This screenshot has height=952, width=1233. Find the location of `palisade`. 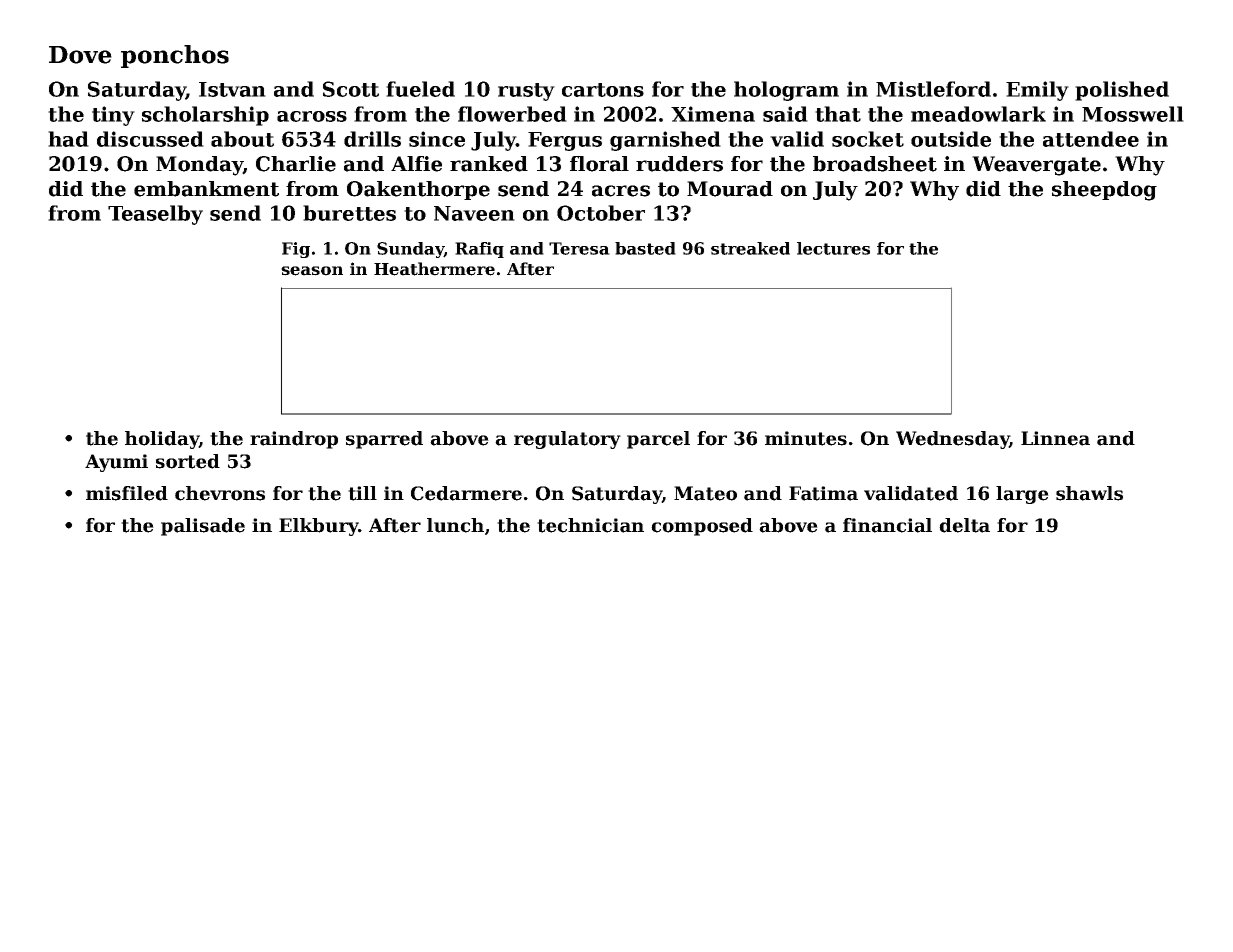

palisade is located at coordinates (203, 527).
